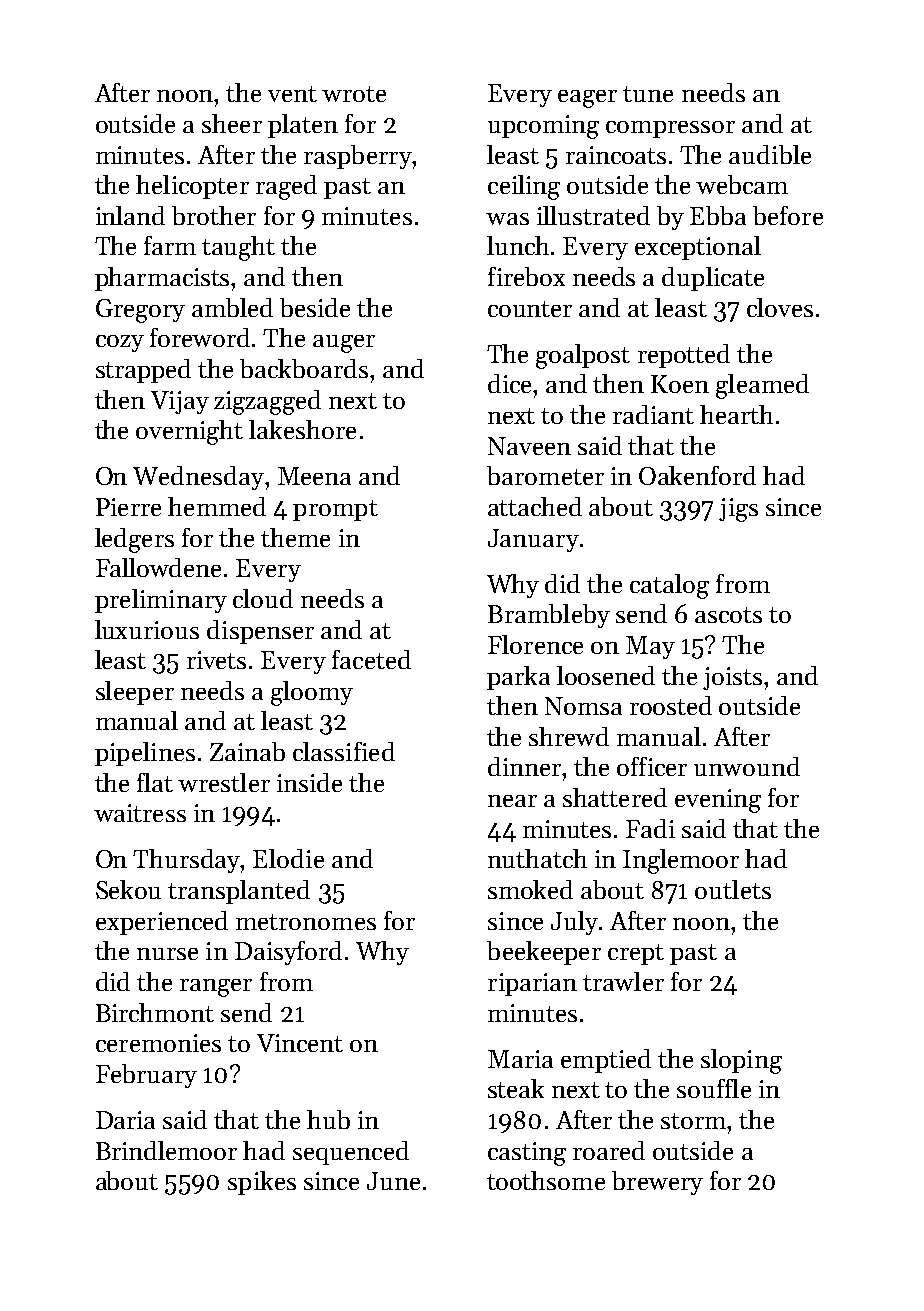 This screenshot has width=924, height=1311. I want to click on Vincent, so click(300, 1043).
